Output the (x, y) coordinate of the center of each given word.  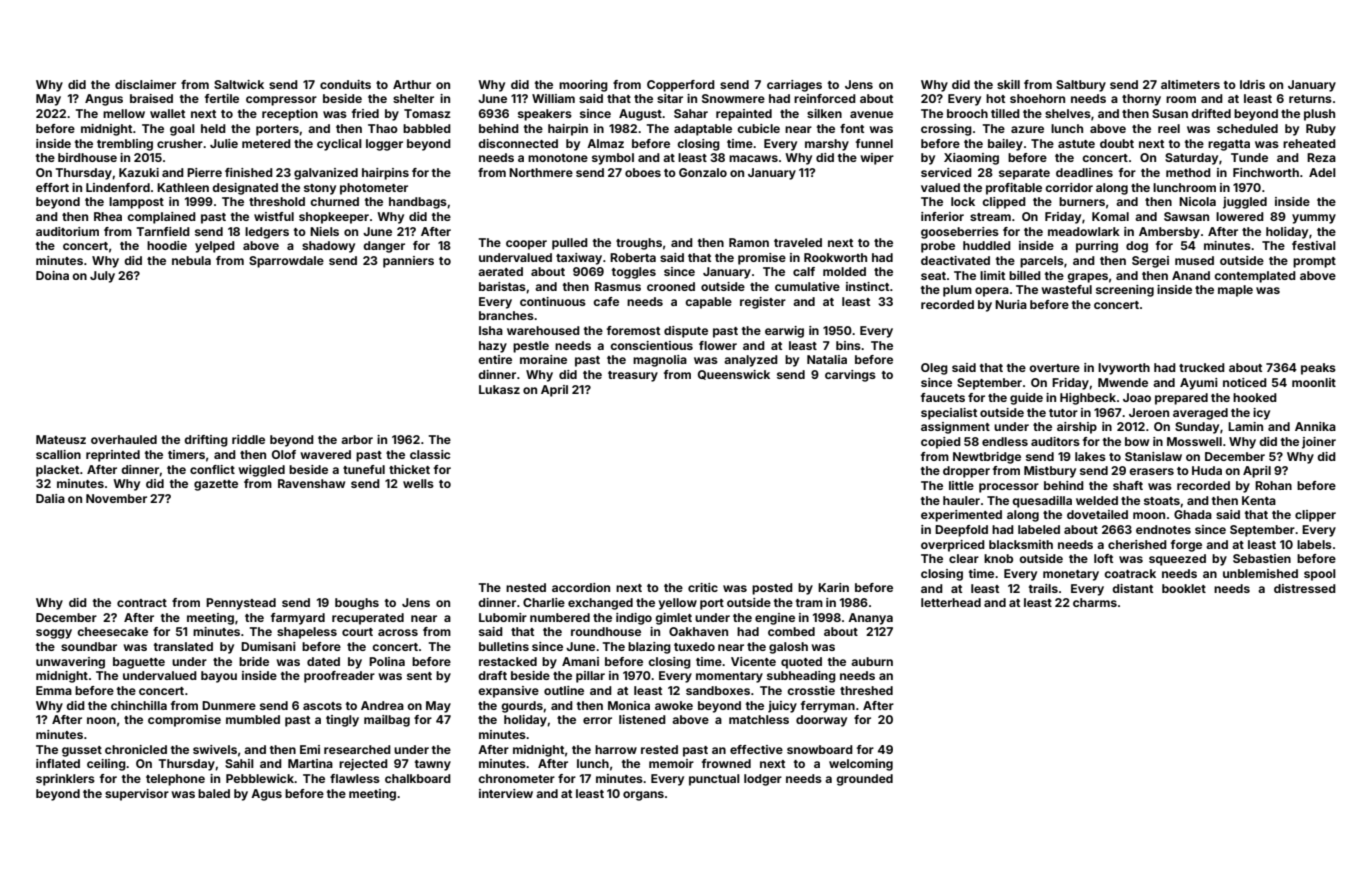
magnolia (660, 361)
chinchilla (139, 705)
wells (418, 483)
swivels (215, 749)
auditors (1055, 441)
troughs (639, 244)
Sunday (1197, 428)
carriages (794, 86)
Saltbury (1081, 86)
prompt (1314, 262)
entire (495, 359)
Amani (580, 661)
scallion (58, 454)
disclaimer (145, 84)
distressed (1305, 588)
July (102, 277)
